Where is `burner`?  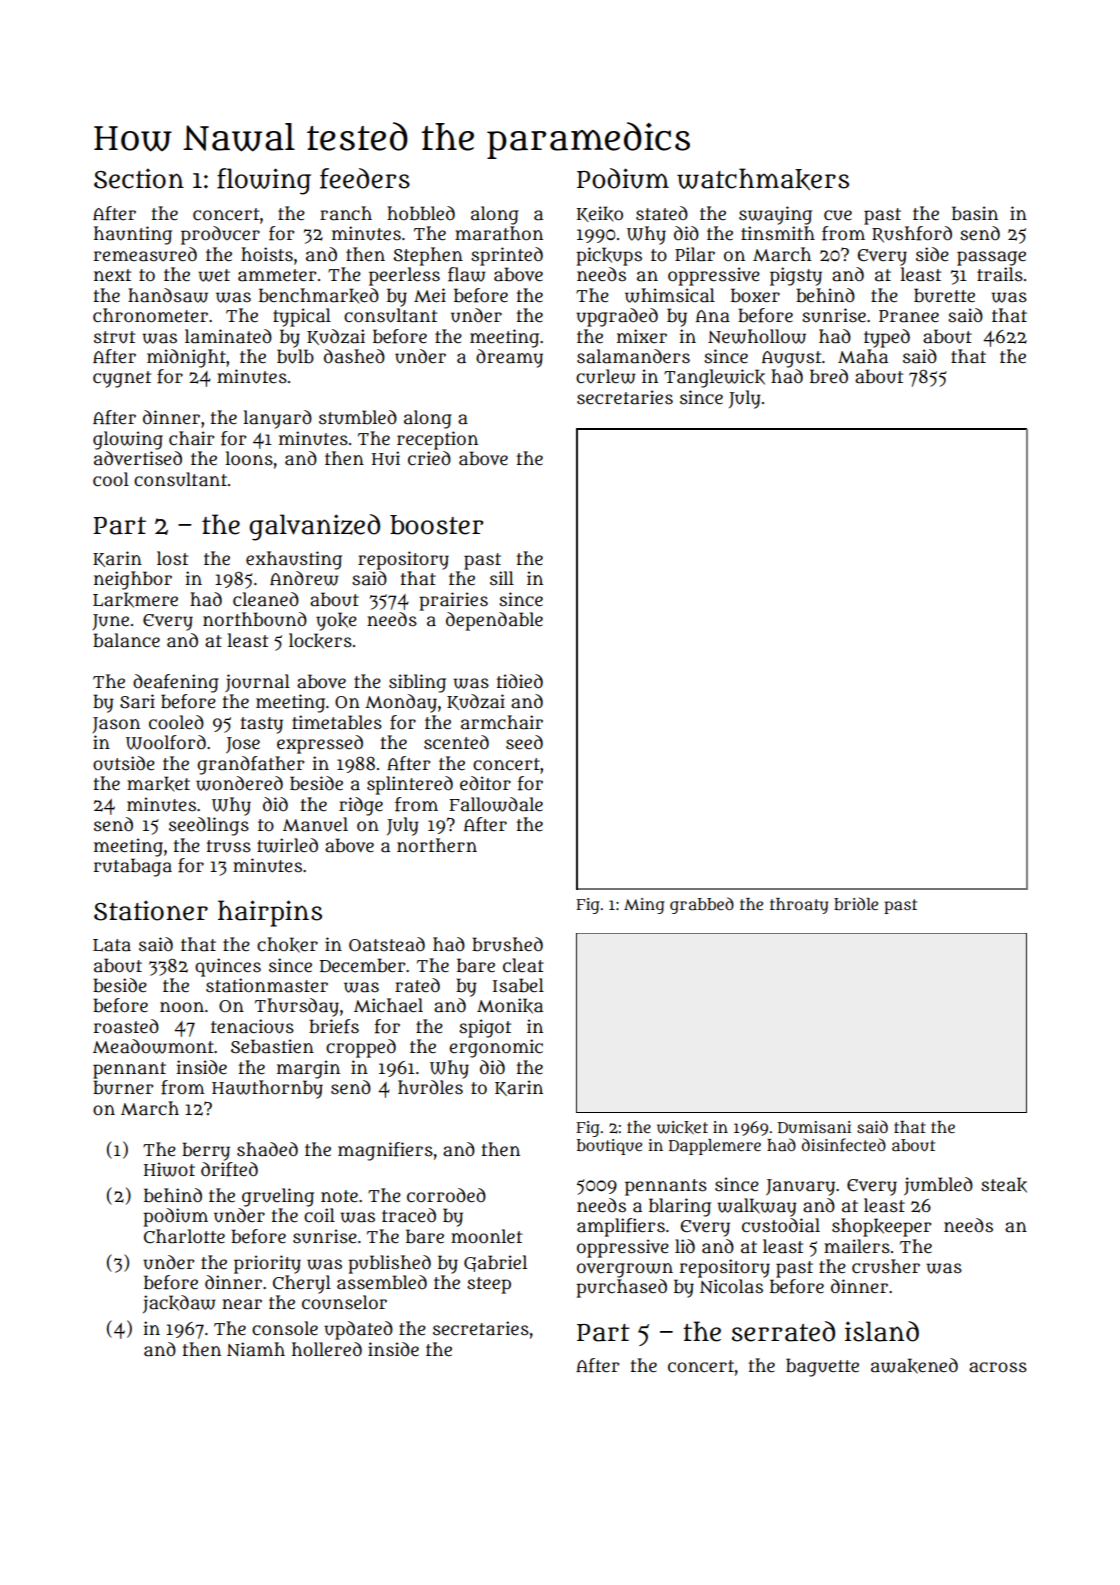
burner is located at coordinates (123, 1087).
